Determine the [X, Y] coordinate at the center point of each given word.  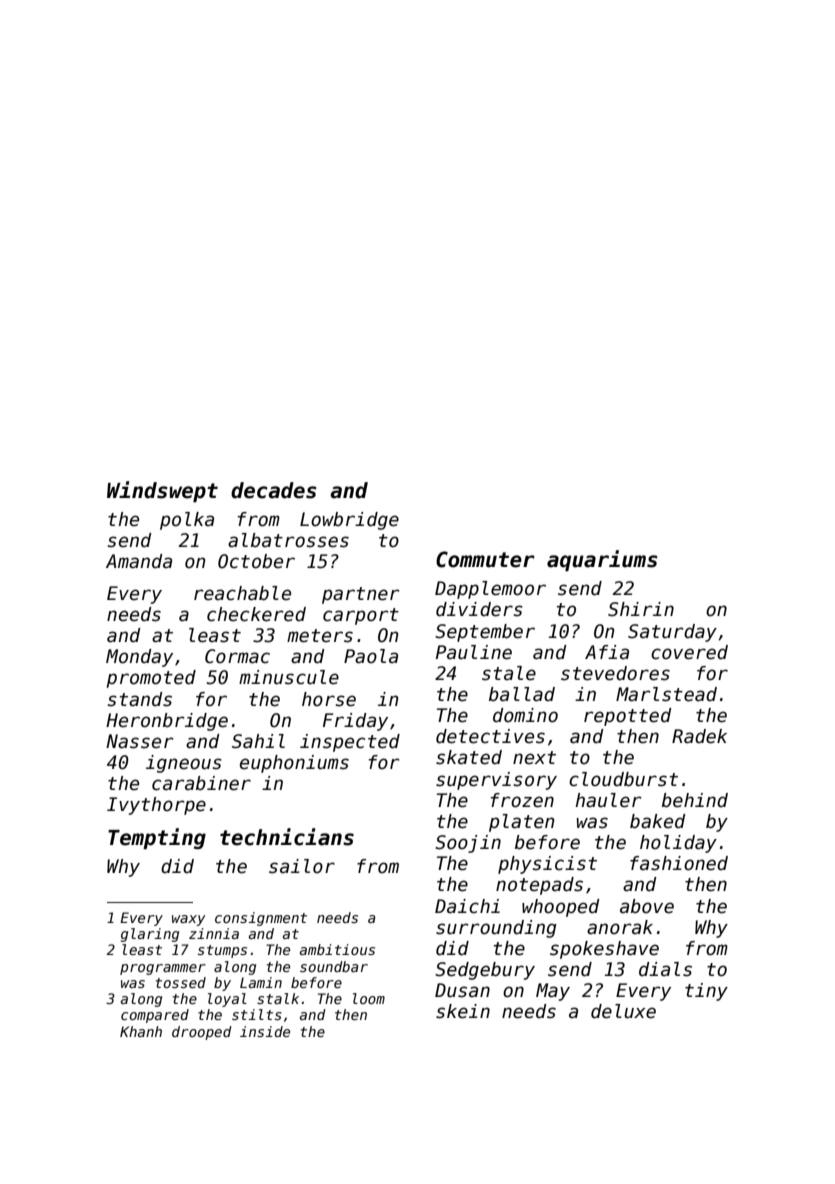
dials [665, 969]
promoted [151, 679]
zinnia [214, 933]
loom [369, 998]
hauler [608, 800]
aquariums [602, 560]
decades [274, 490]
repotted [628, 717]
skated [469, 757]
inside [265, 1031]
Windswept [162, 491]
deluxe [623, 1011]
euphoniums [294, 764]
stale [509, 673]
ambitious [337, 949]
